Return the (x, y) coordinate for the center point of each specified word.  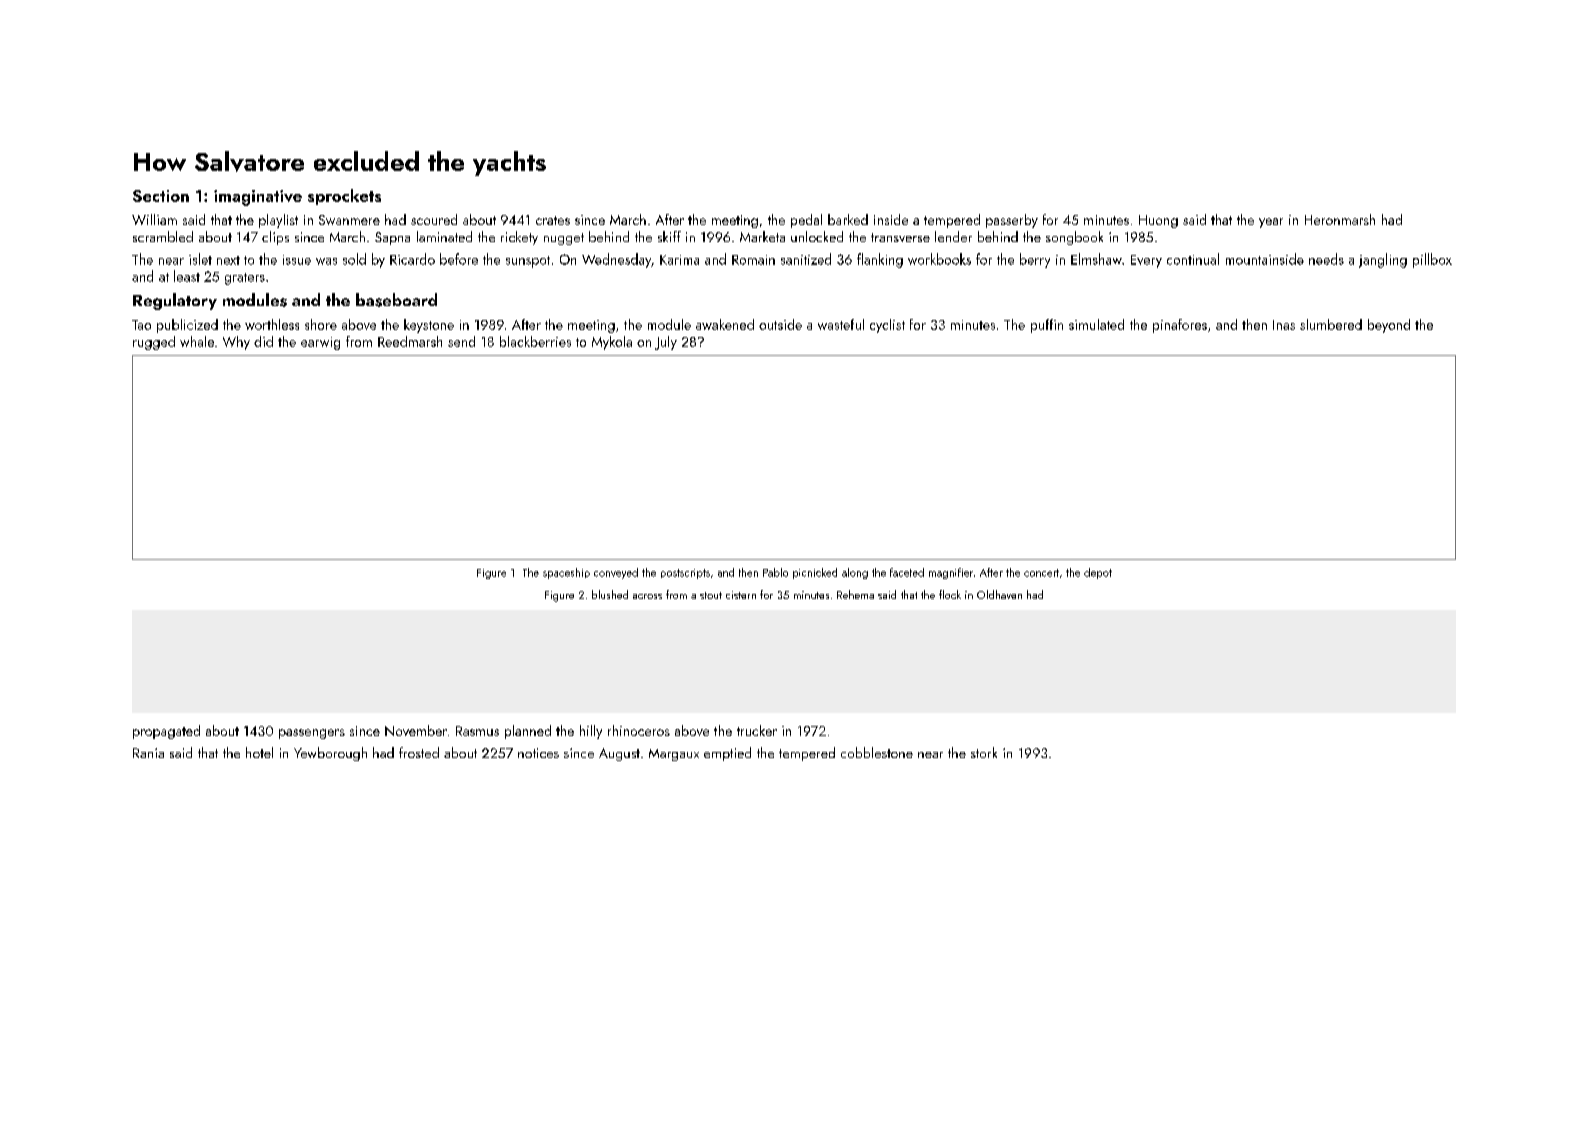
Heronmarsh (1340, 219)
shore (321, 324)
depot (1098, 573)
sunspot (528, 262)
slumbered (1331, 324)
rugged (154, 343)
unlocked (817, 236)
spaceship (566, 573)
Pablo (775, 572)
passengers (312, 734)
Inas (1284, 325)
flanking (880, 260)
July (666, 343)
